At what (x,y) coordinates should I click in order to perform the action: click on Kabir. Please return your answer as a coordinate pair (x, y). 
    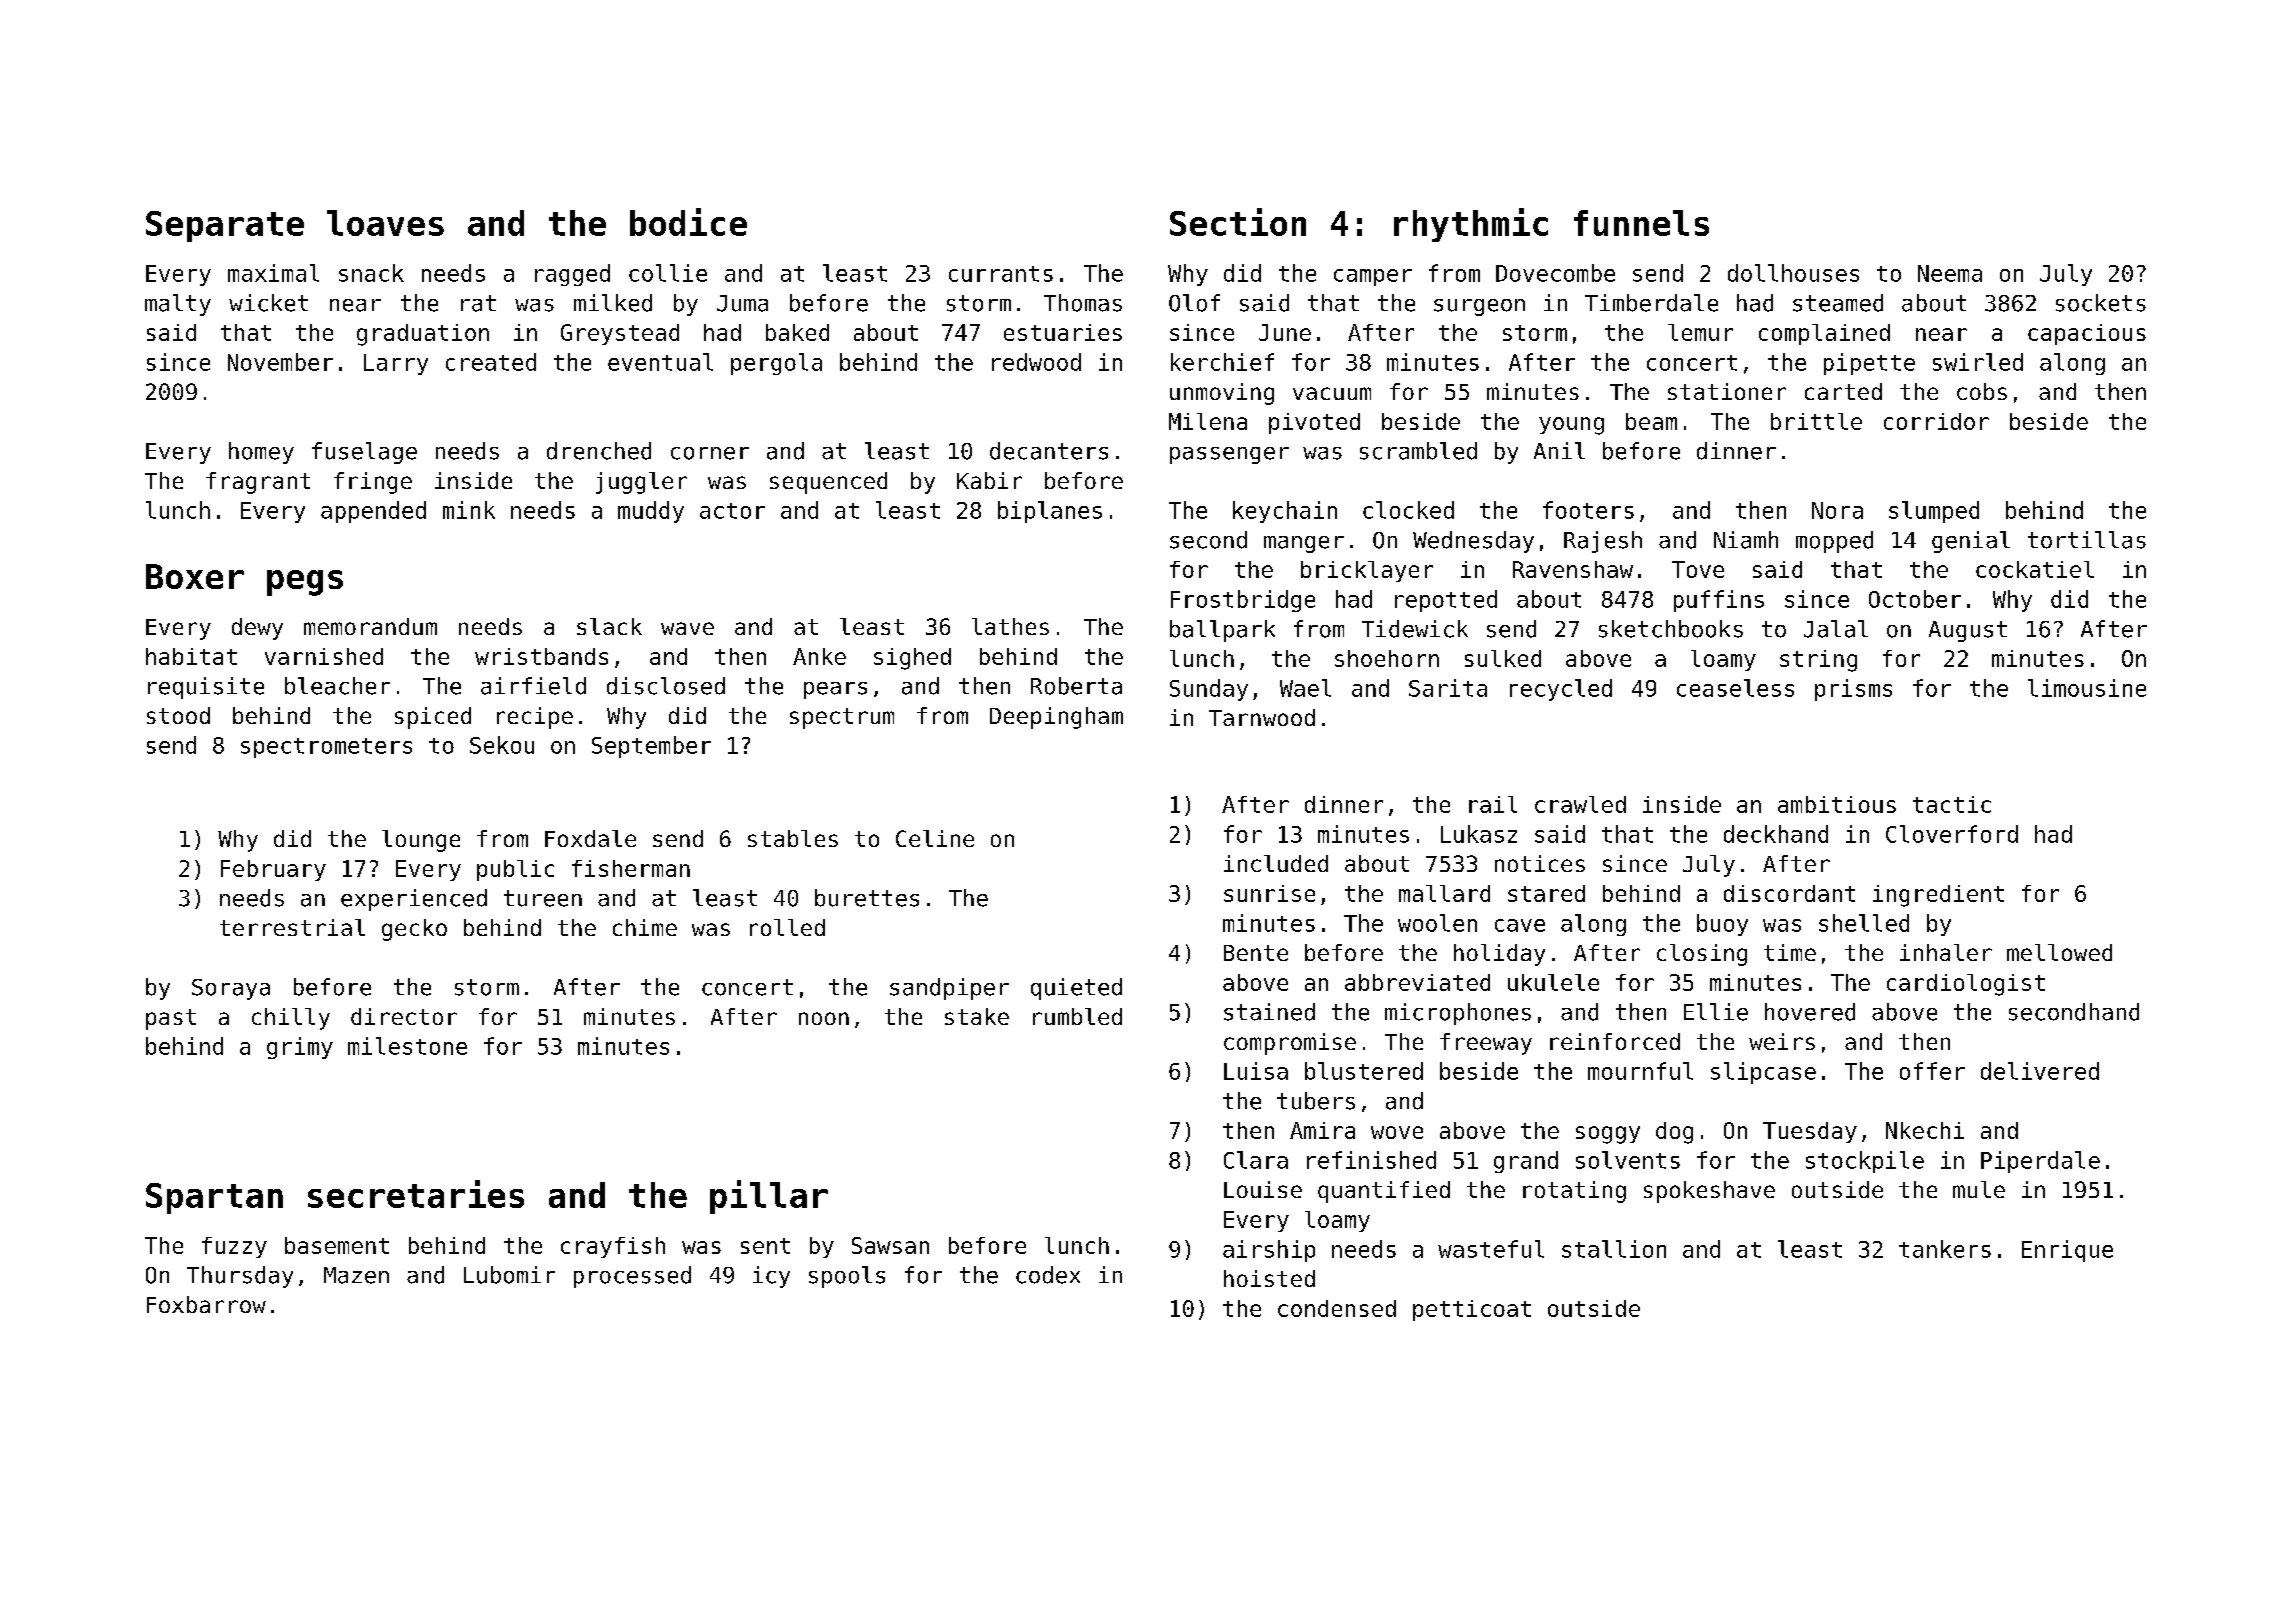
    Looking at the image, I should click on (989, 480).
